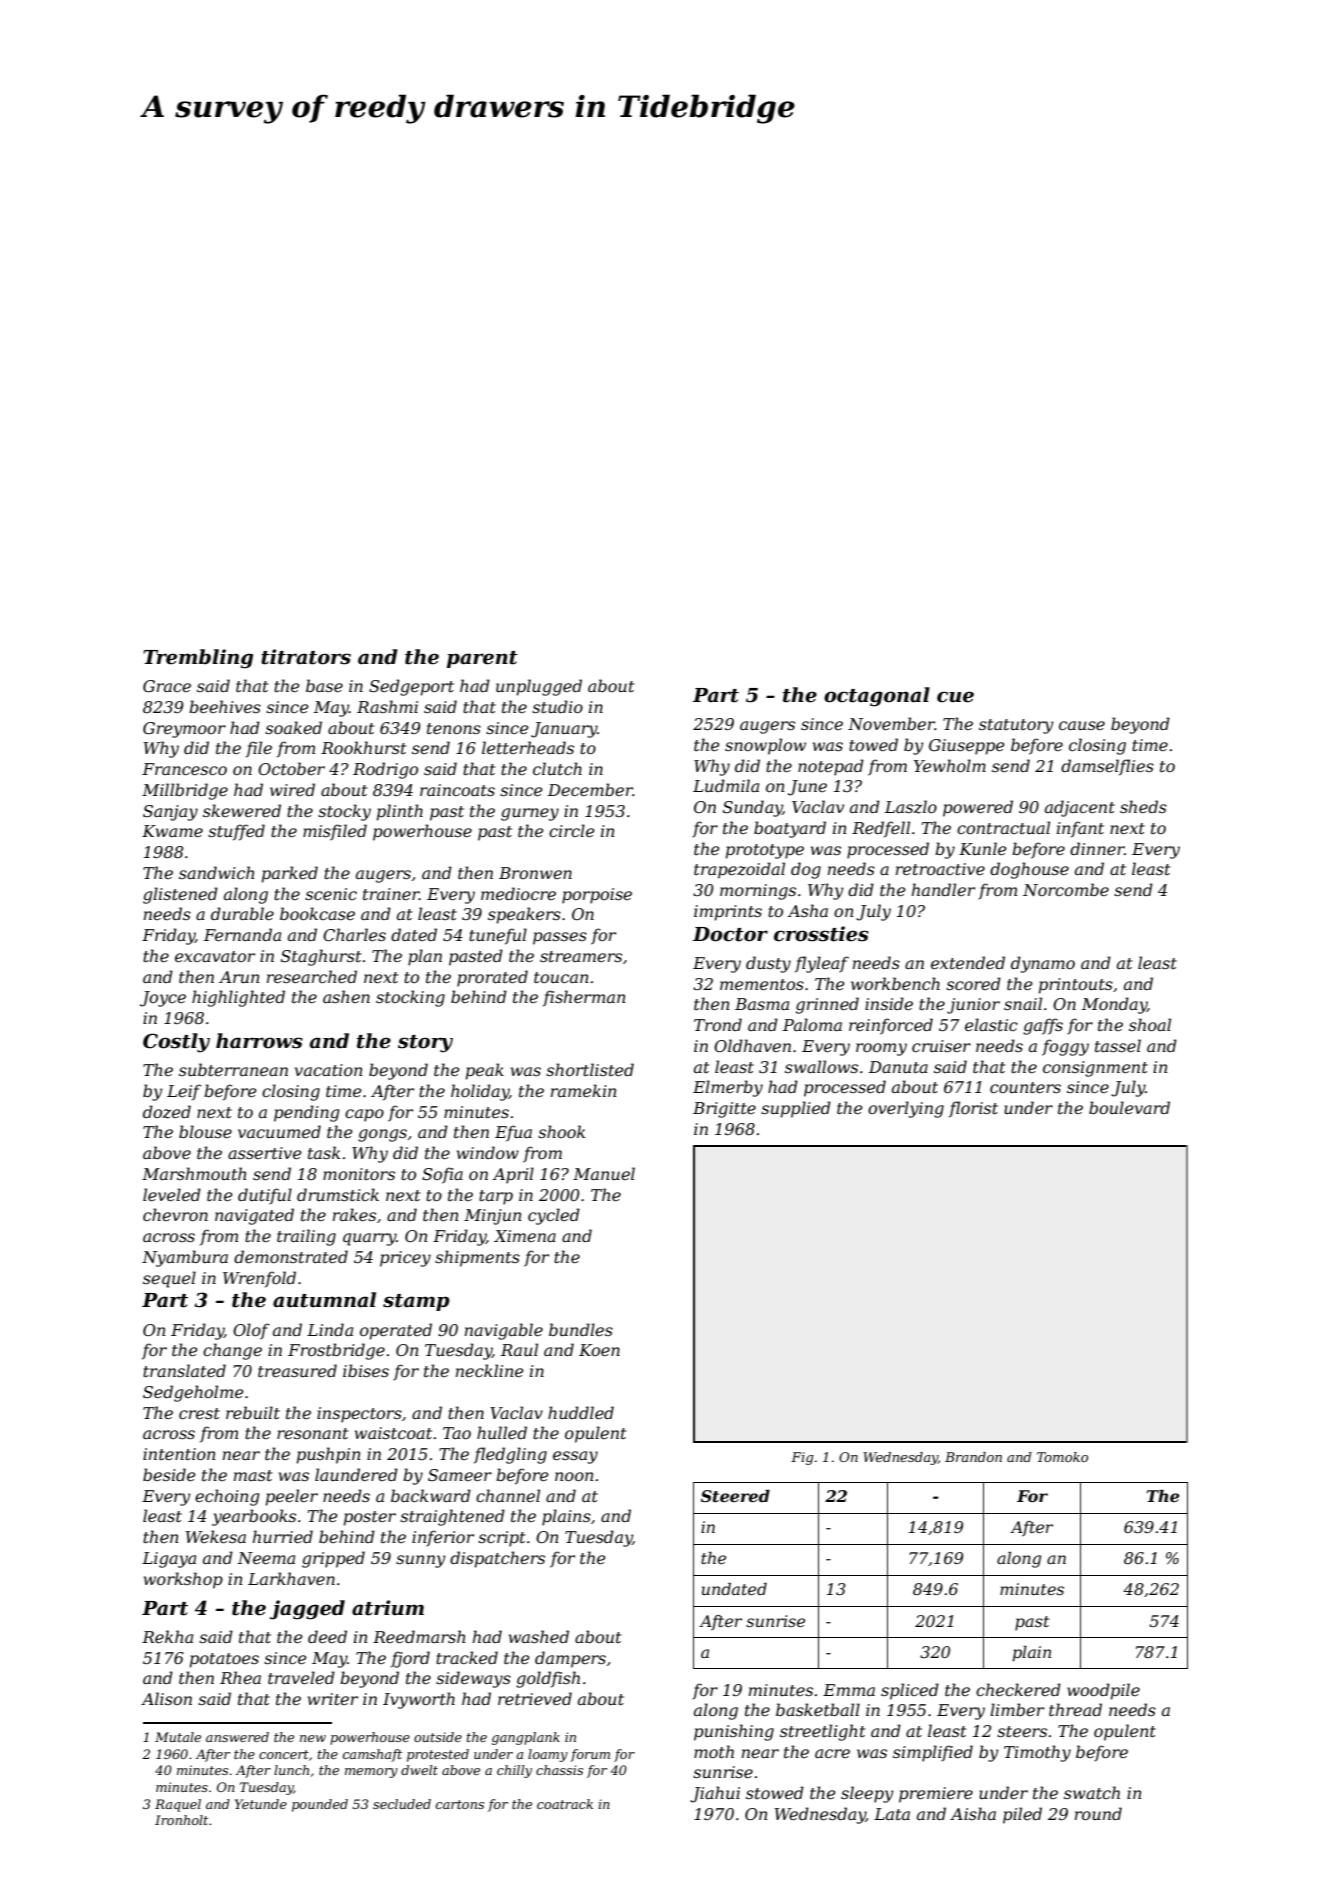 The height and width of the image is (1881, 1330). Describe the element at coordinates (370, 1518) in the image. I see `poster` at that location.
